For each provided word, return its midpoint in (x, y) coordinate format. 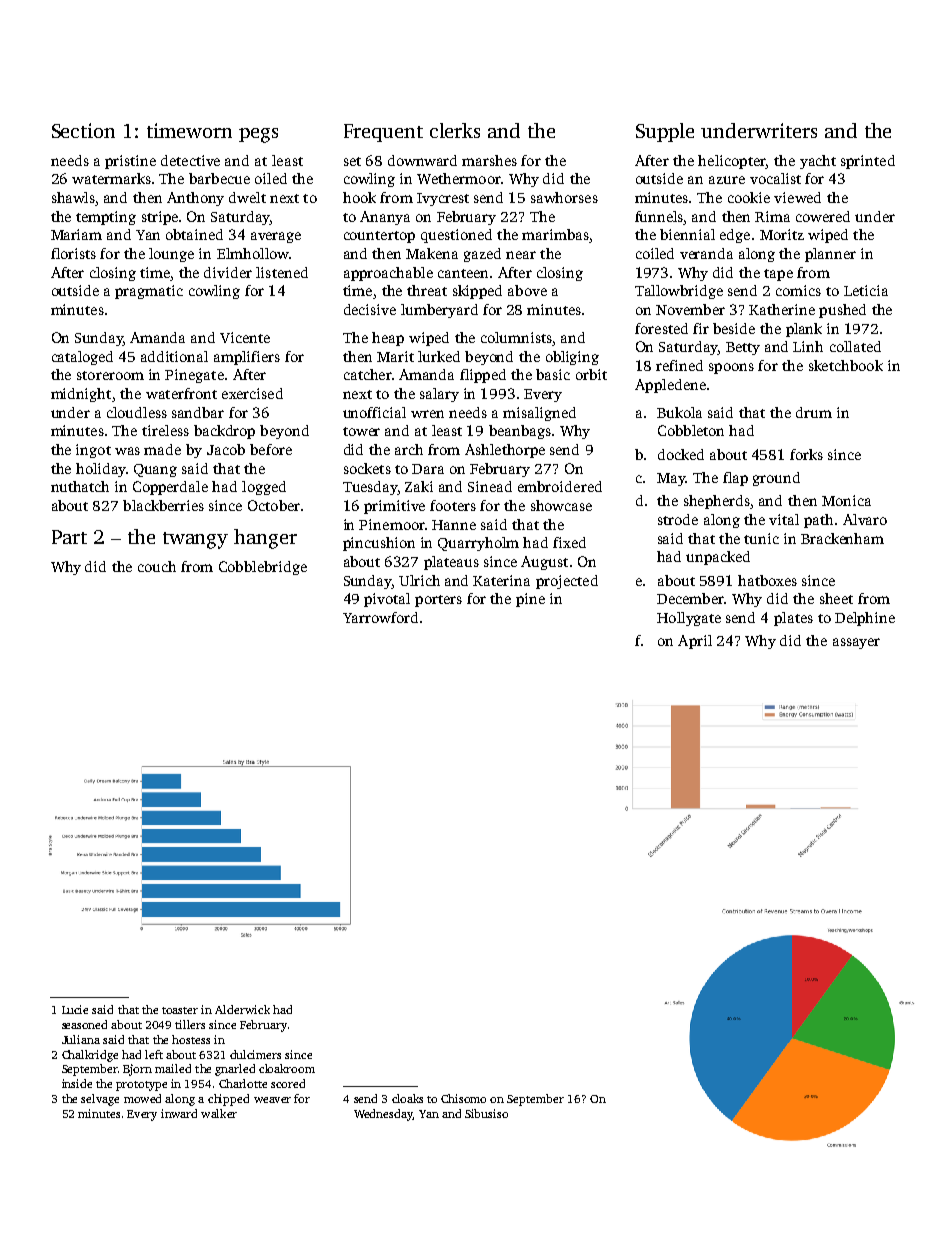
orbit (591, 374)
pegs (258, 135)
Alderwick (242, 1009)
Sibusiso (486, 1113)
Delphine (865, 619)
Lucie (75, 1009)
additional (174, 356)
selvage (100, 1100)
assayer (856, 643)
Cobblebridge (263, 568)
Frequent (383, 133)
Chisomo (463, 1098)
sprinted (868, 162)
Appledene (670, 386)
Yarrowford (380, 617)
